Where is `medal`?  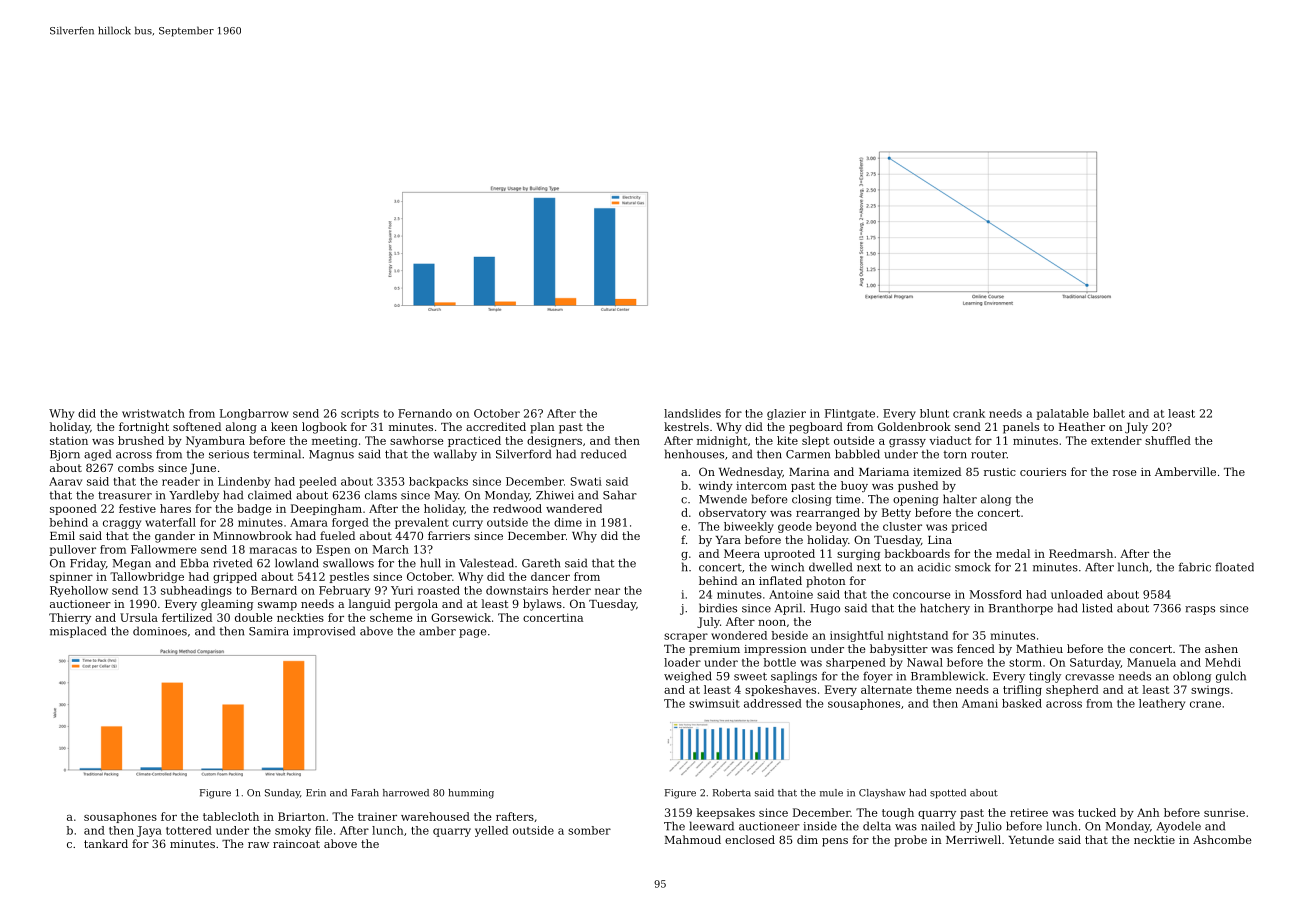 medal is located at coordinates (1013, 553).
